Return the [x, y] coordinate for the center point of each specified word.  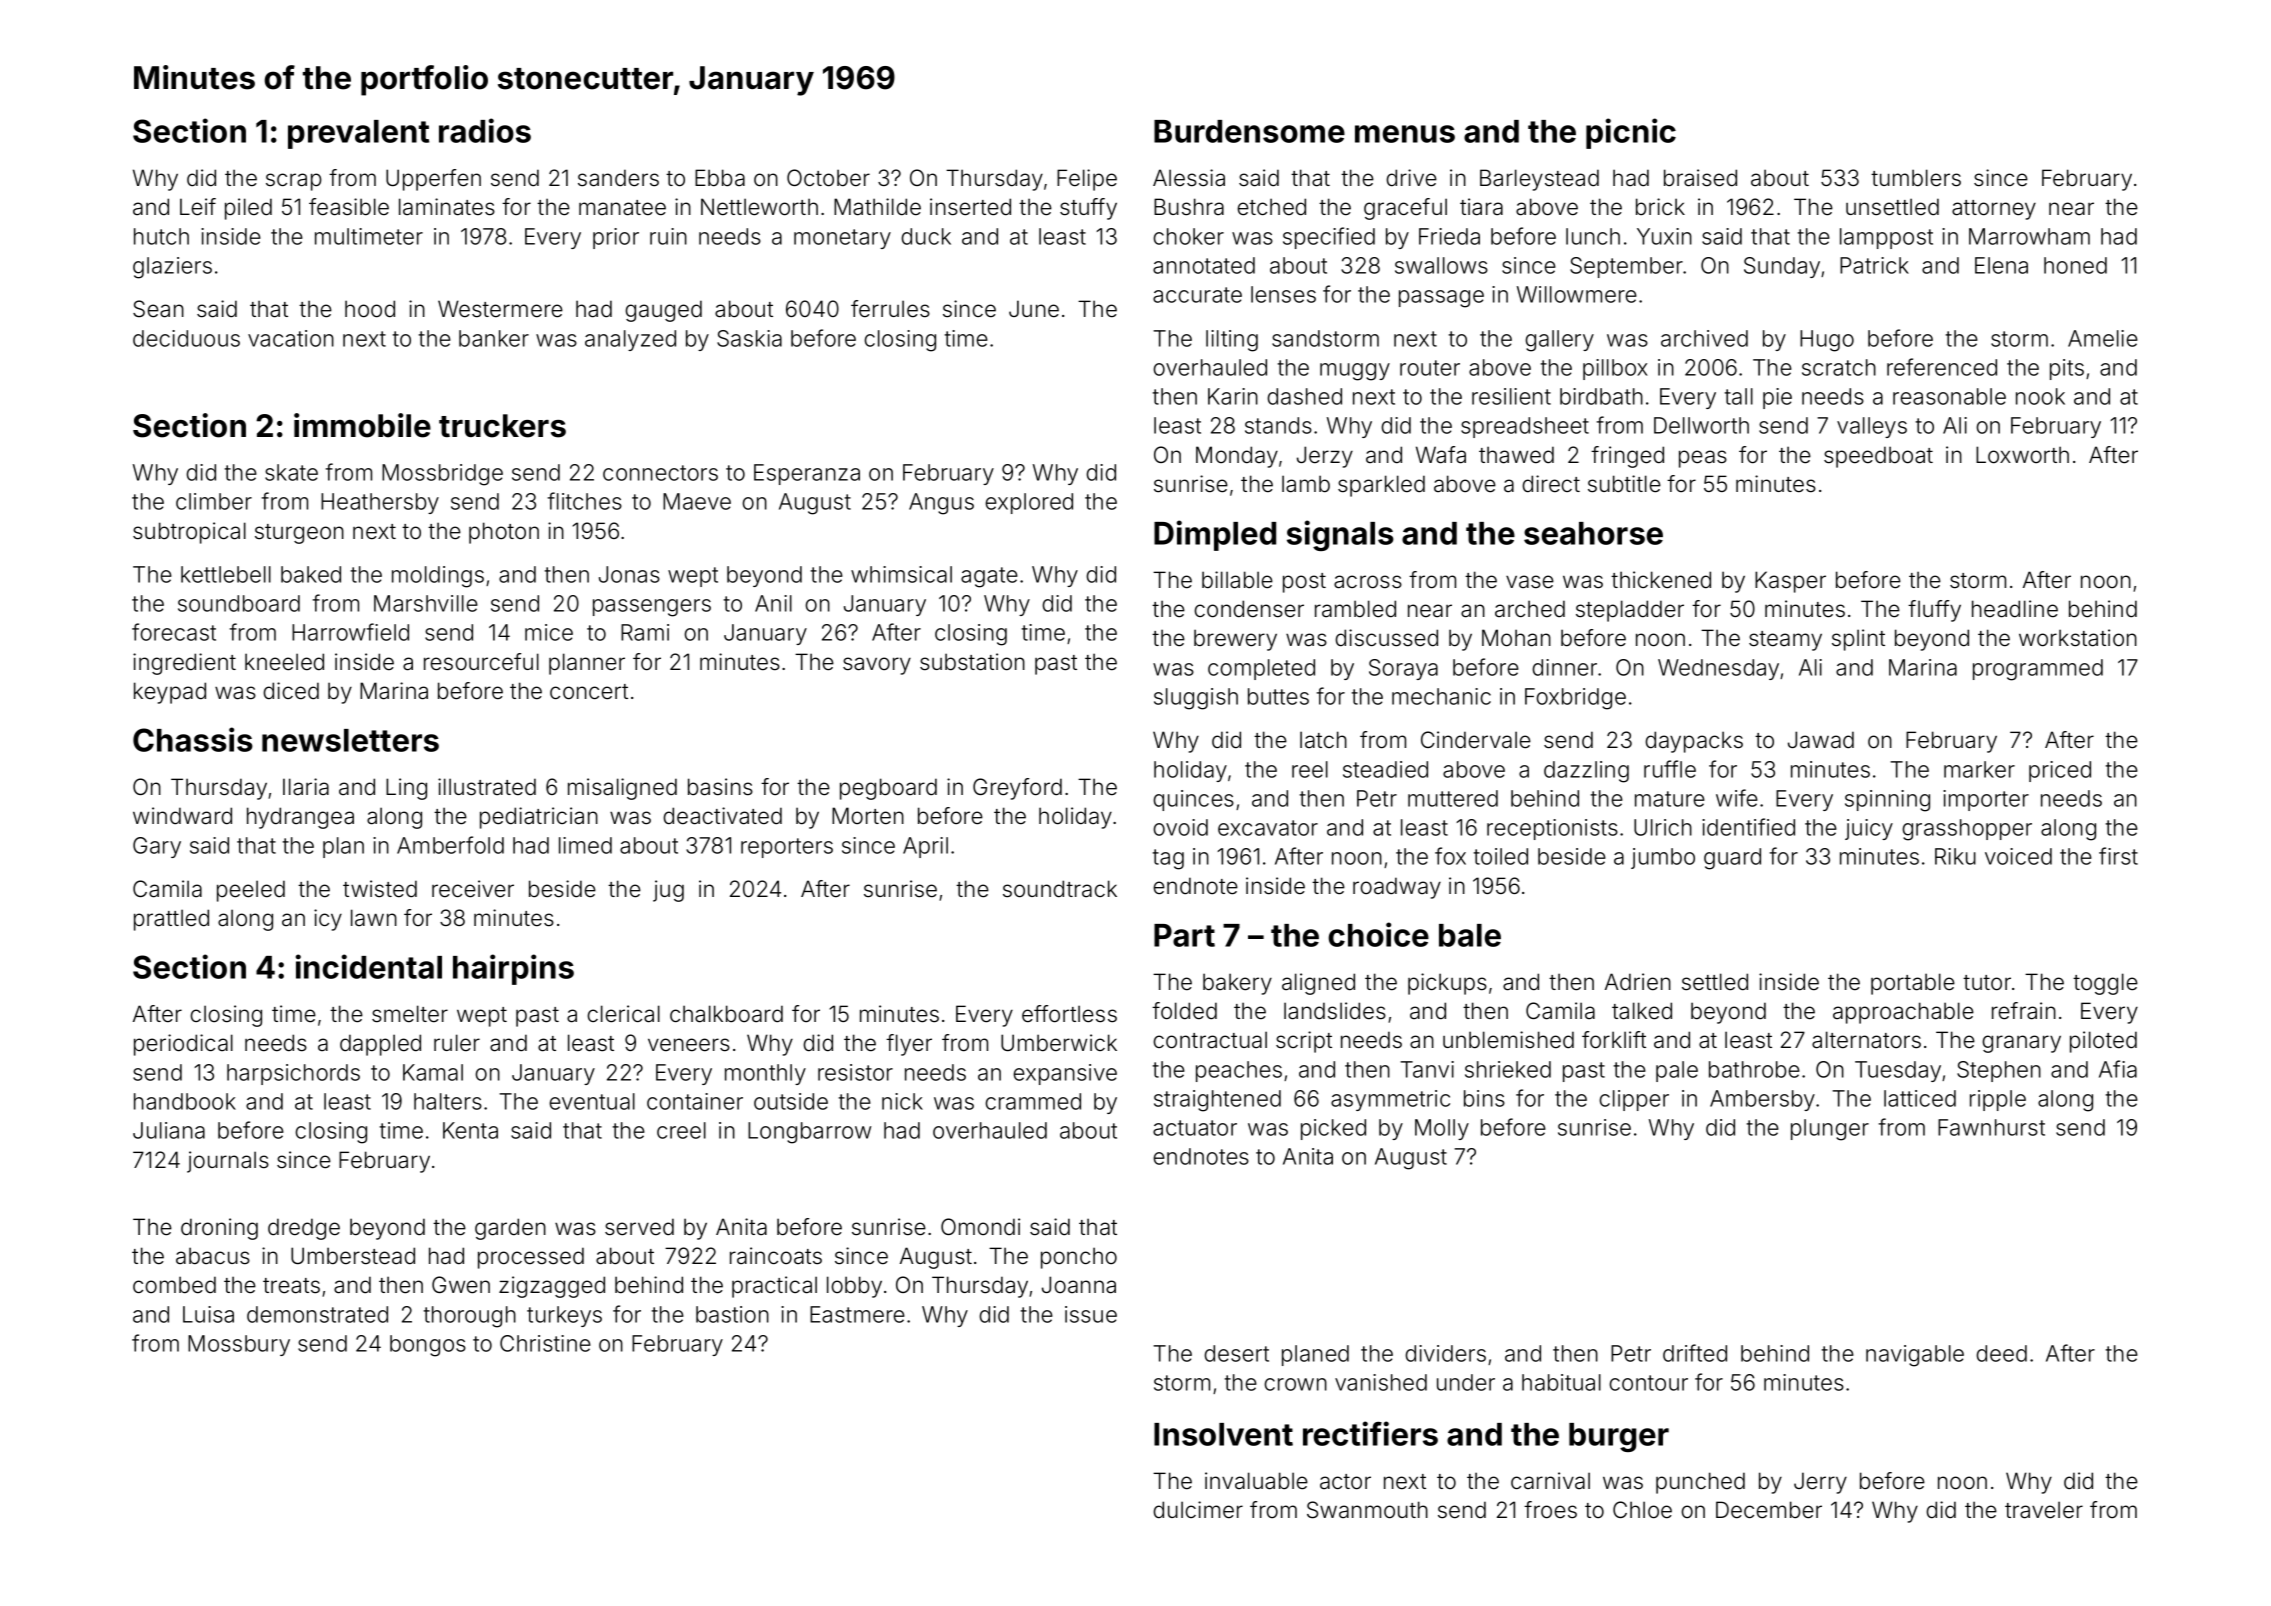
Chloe [1642, 1510]
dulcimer [1198, 1510]
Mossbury [239, 1345]
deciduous [186, 338]
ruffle [1670, 769]
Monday [1237, 457]
